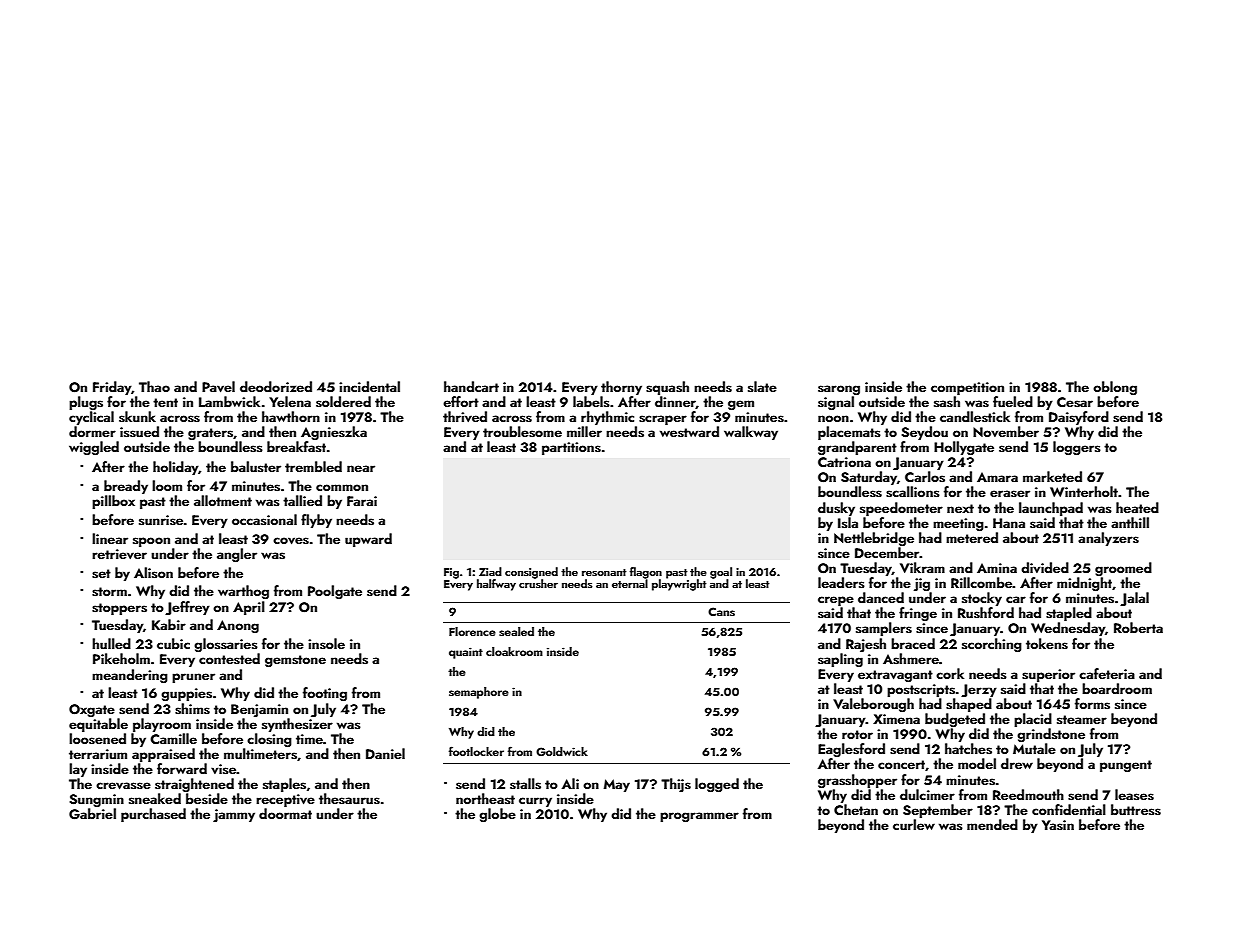 This document has width=1233, height=952. I want to click on deodorized, so click(276, 386).
